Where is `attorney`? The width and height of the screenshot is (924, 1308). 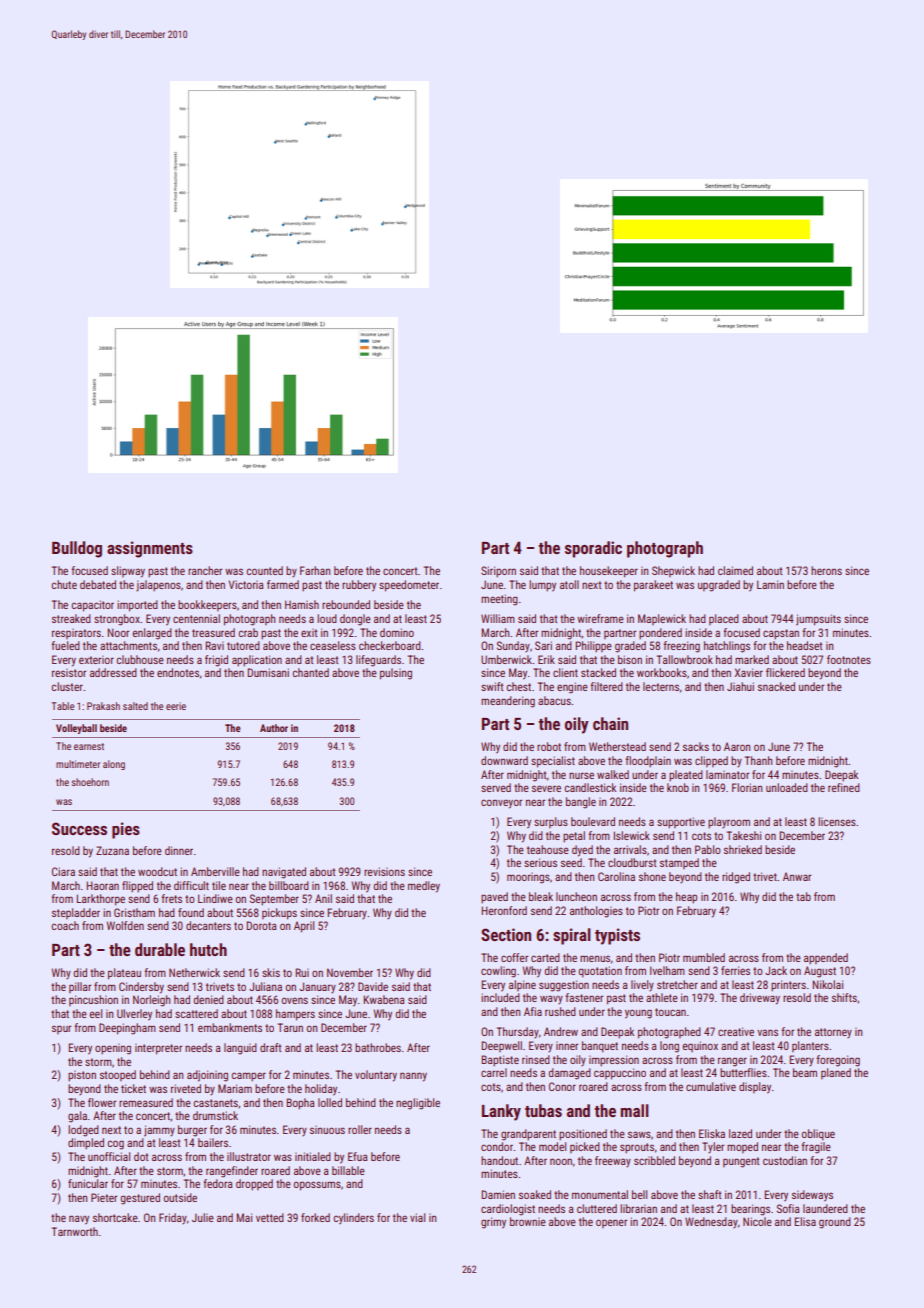
attorney is located at coordinates (833, 1033).
